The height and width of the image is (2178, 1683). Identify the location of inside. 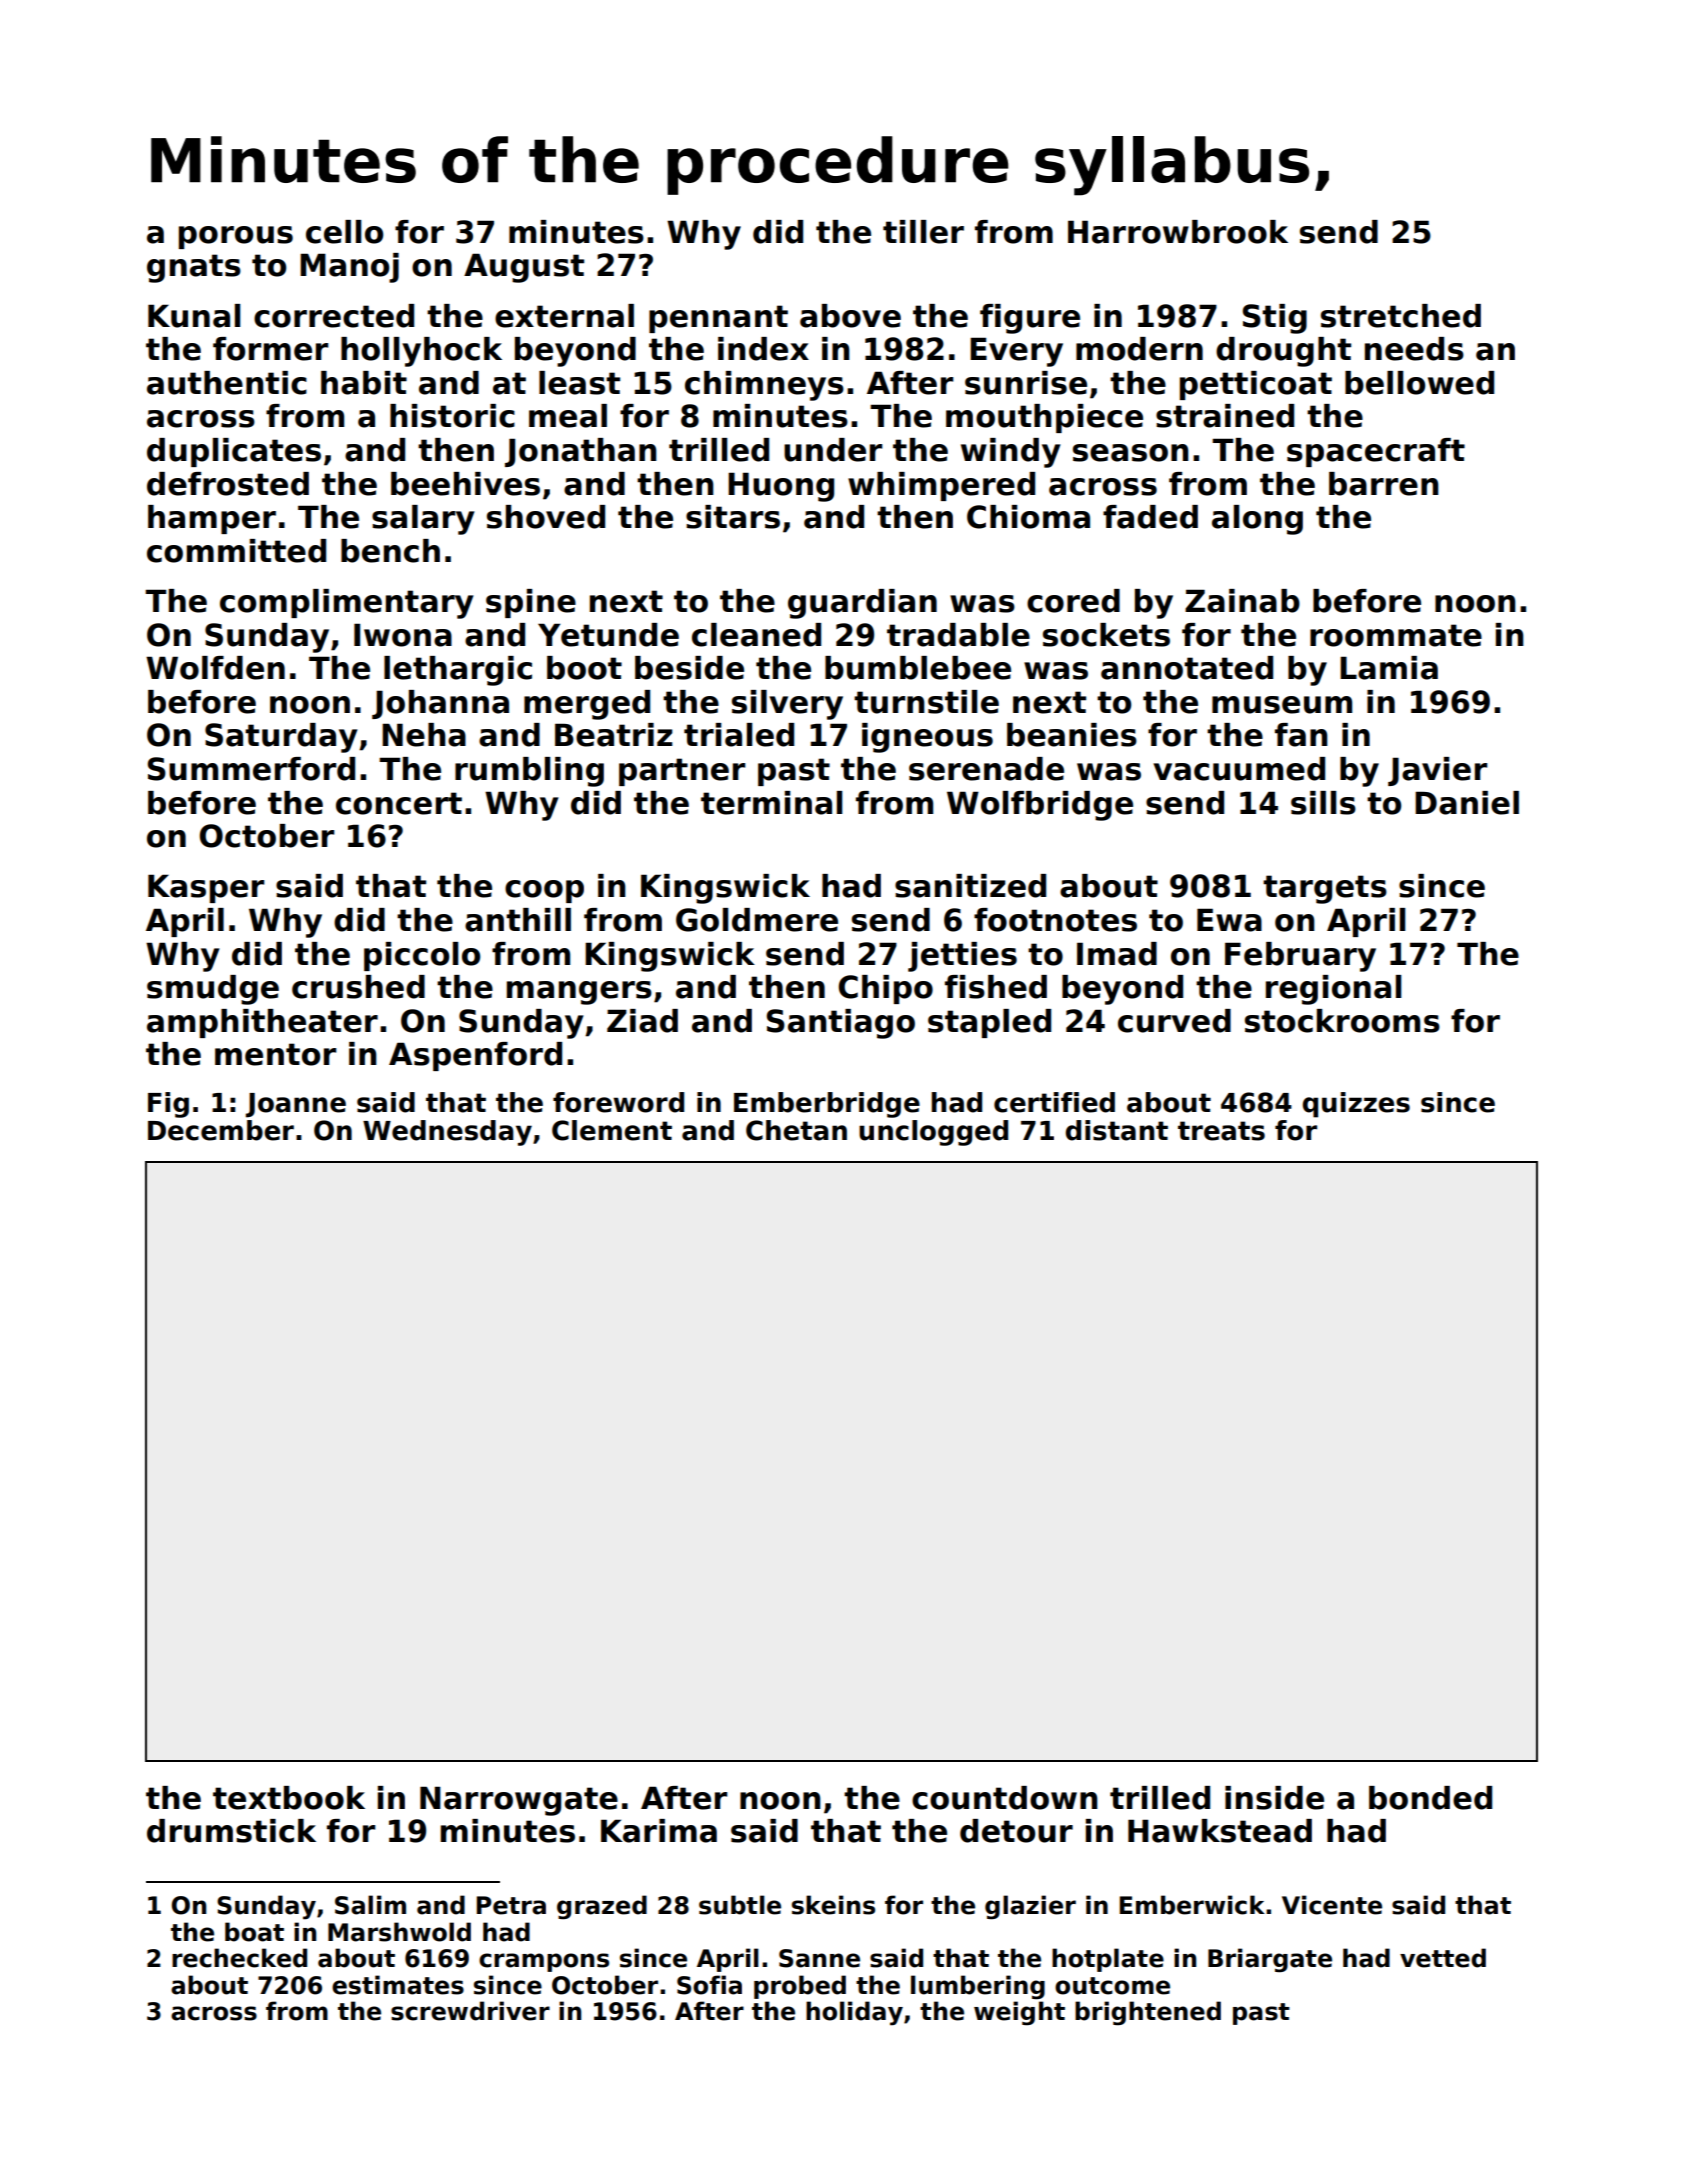
(1274, 1798).
